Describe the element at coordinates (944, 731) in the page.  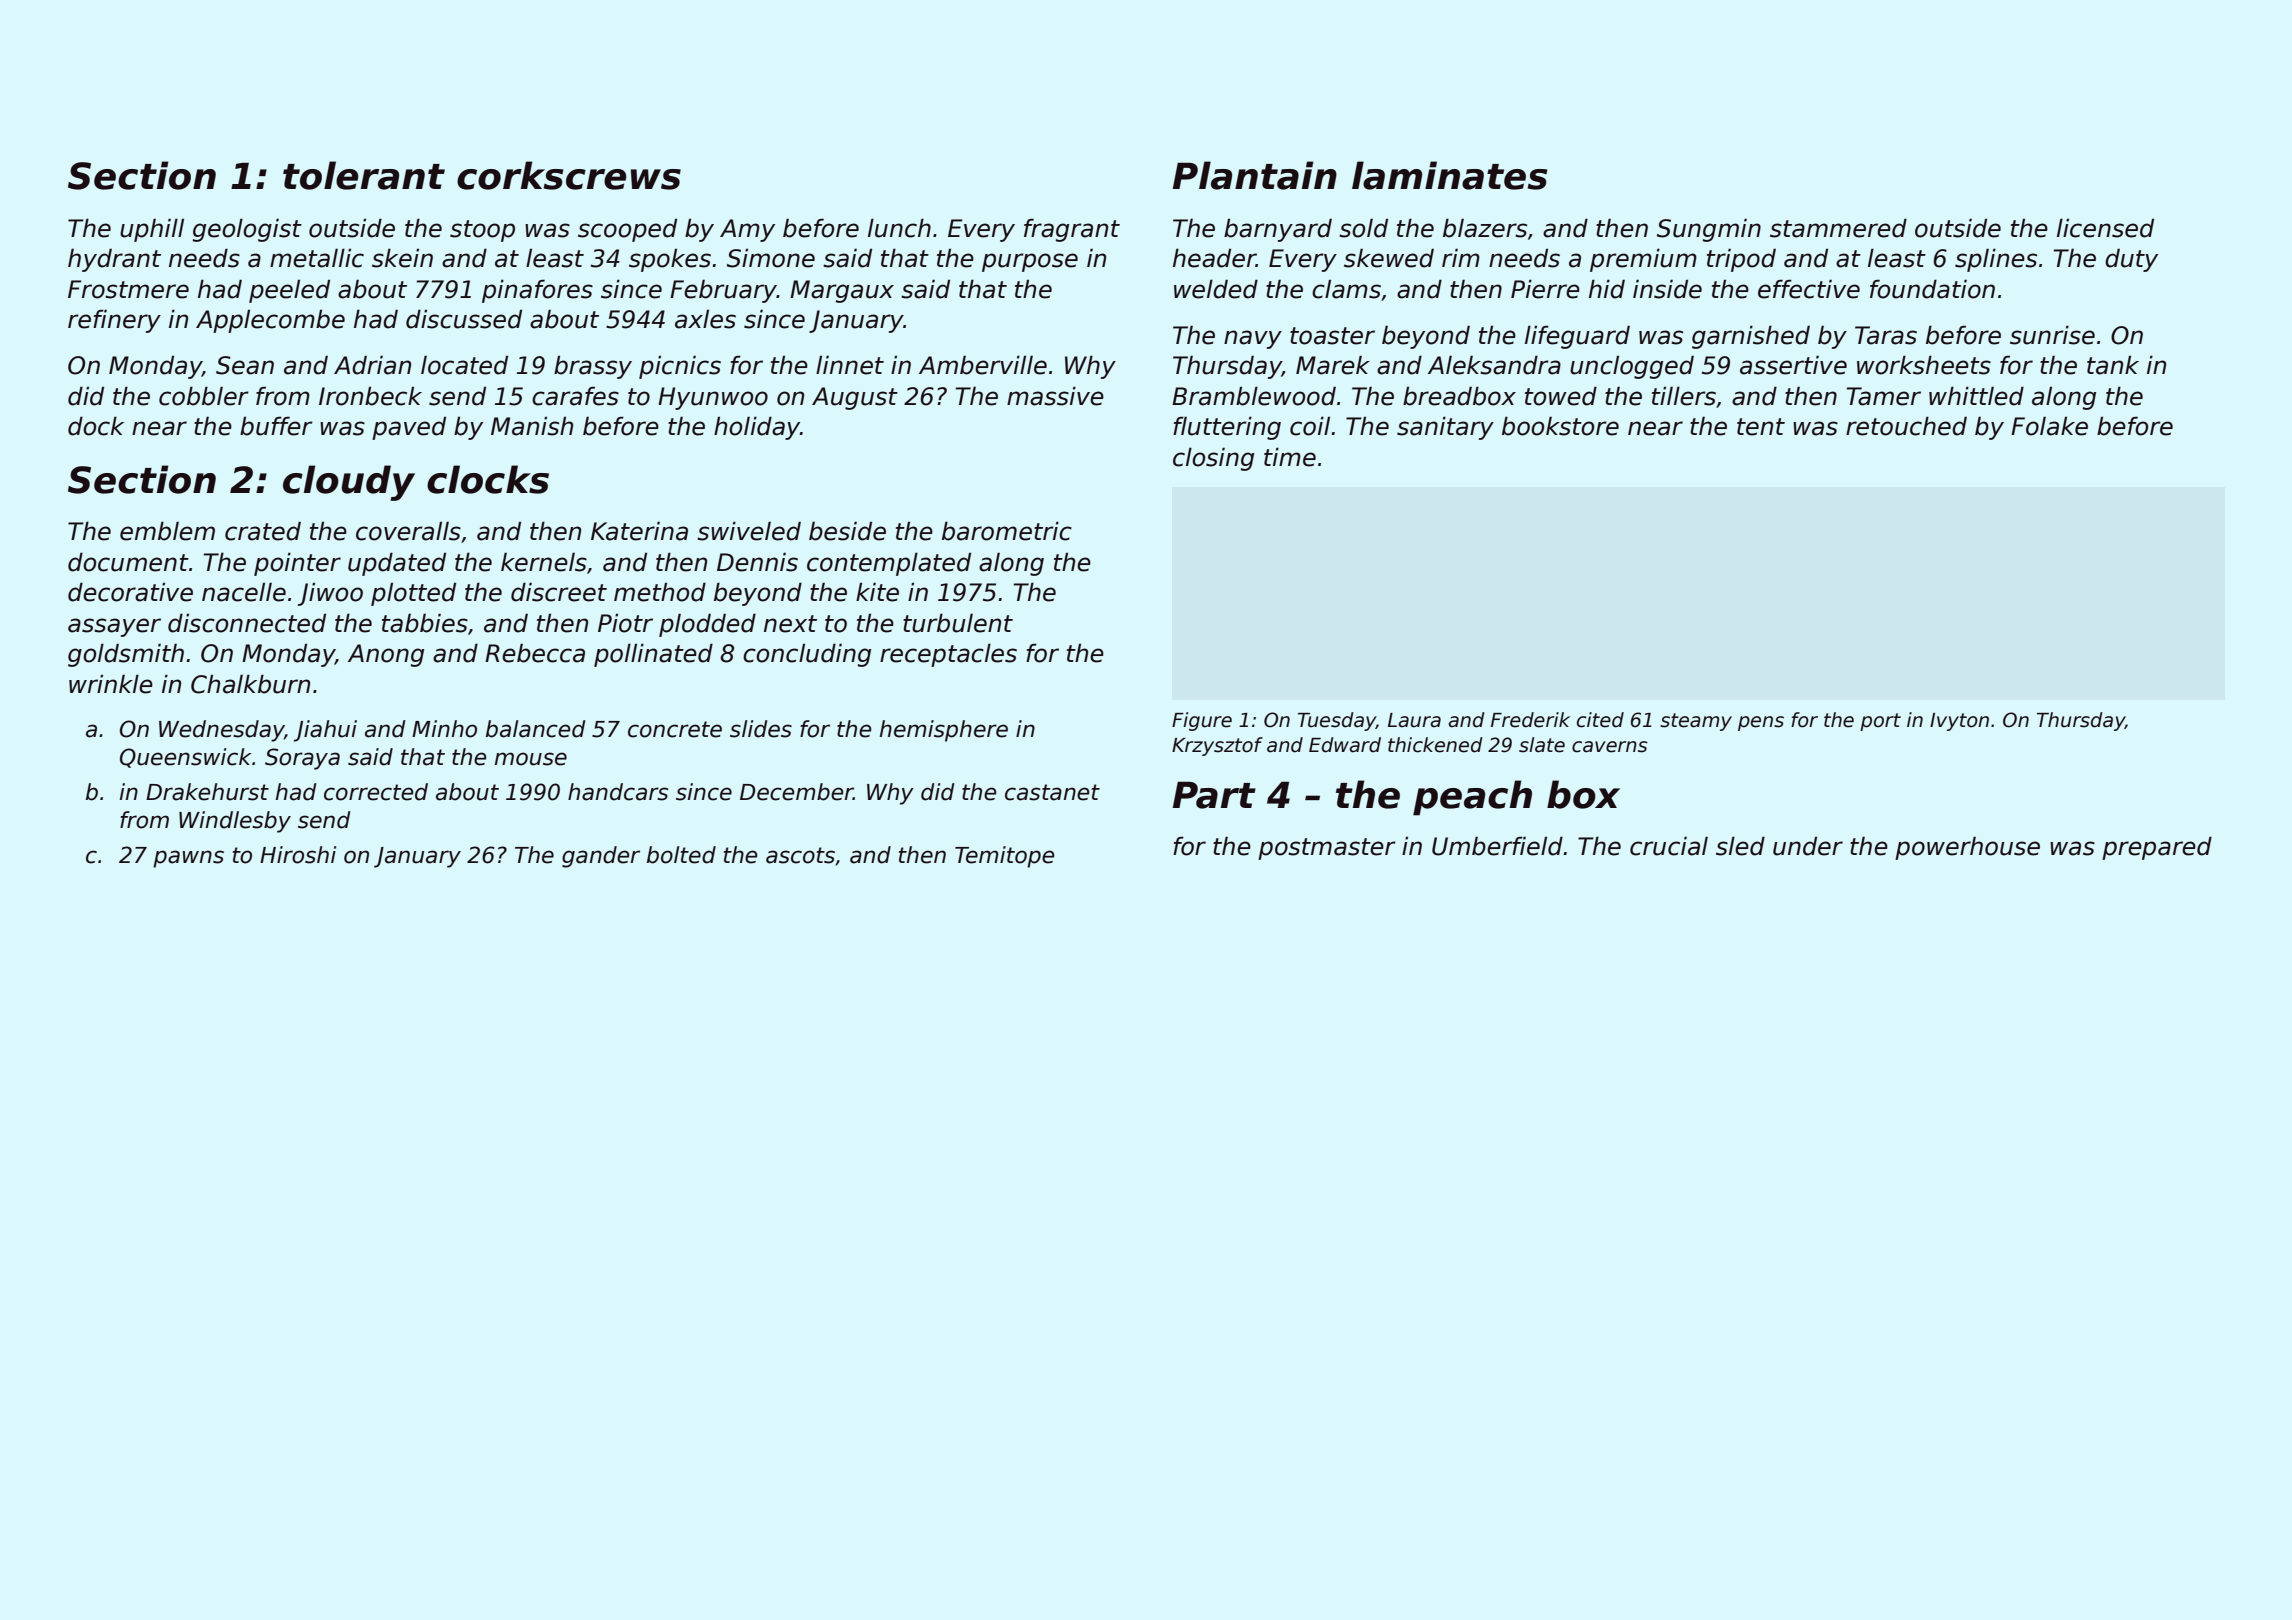
I see `hemisphere` at that location.
